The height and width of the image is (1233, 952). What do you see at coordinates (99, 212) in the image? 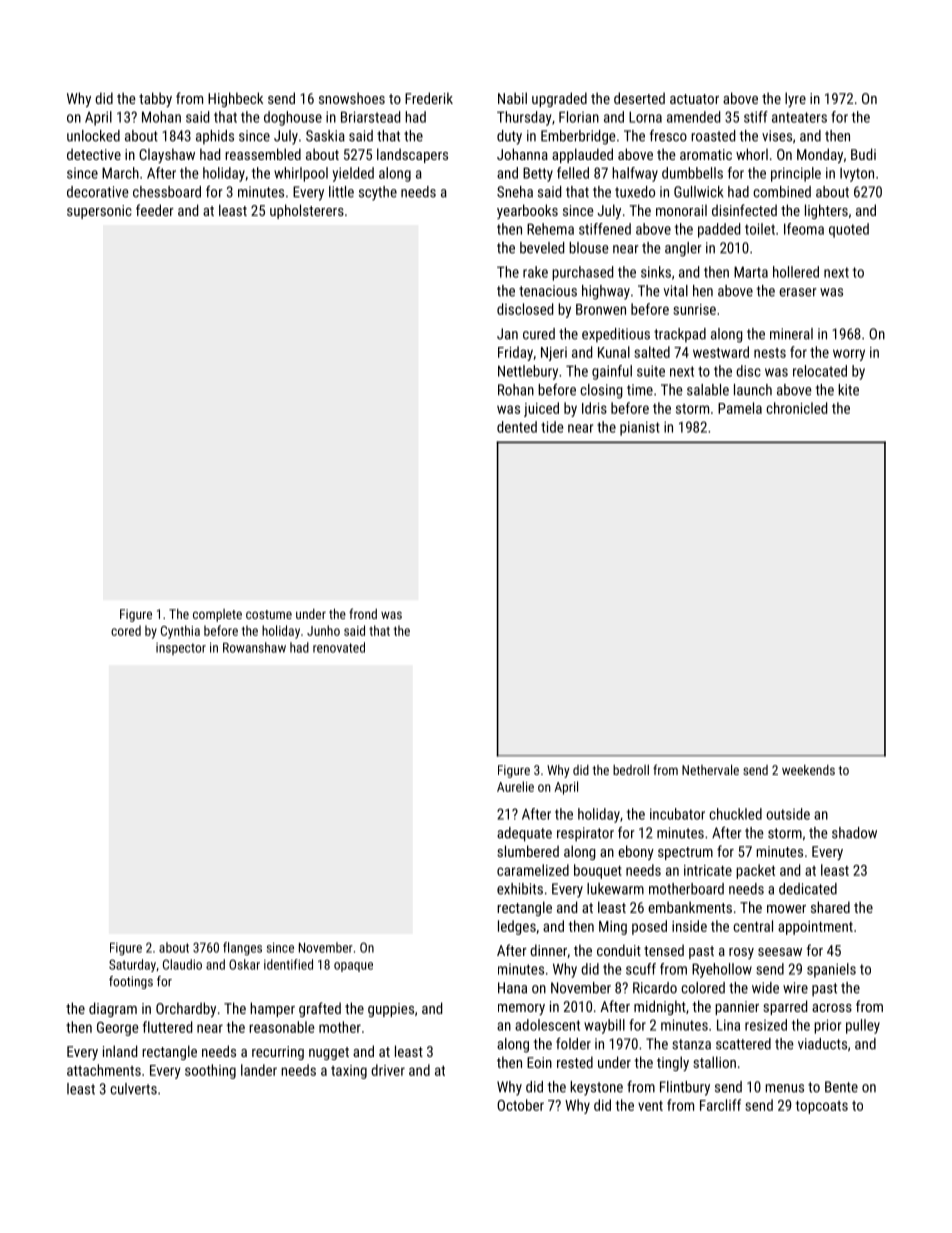
I see `supersonic` at bounding box center [99, 212].
